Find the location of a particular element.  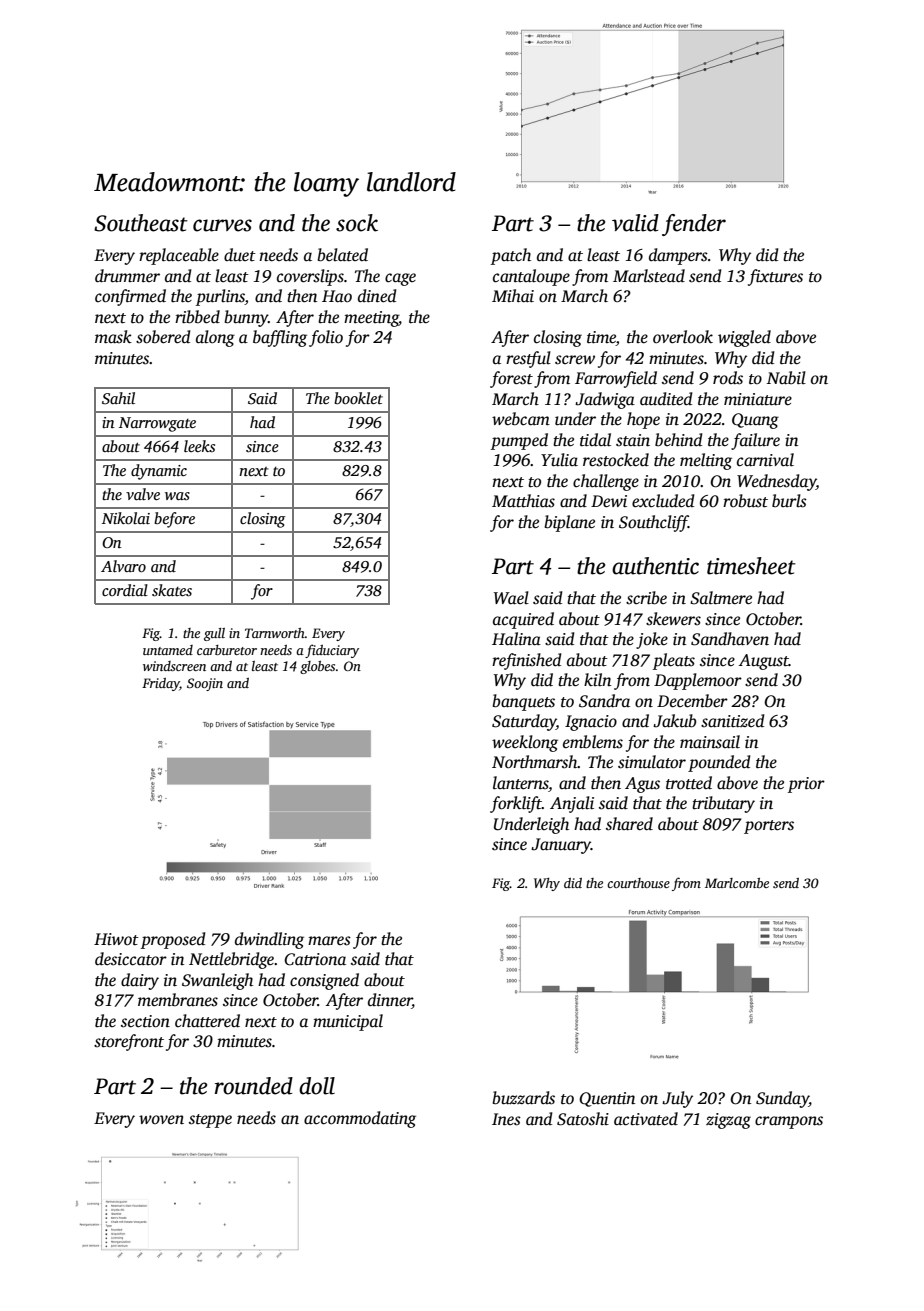

Quentin is located at coordinates (607, 1099).
